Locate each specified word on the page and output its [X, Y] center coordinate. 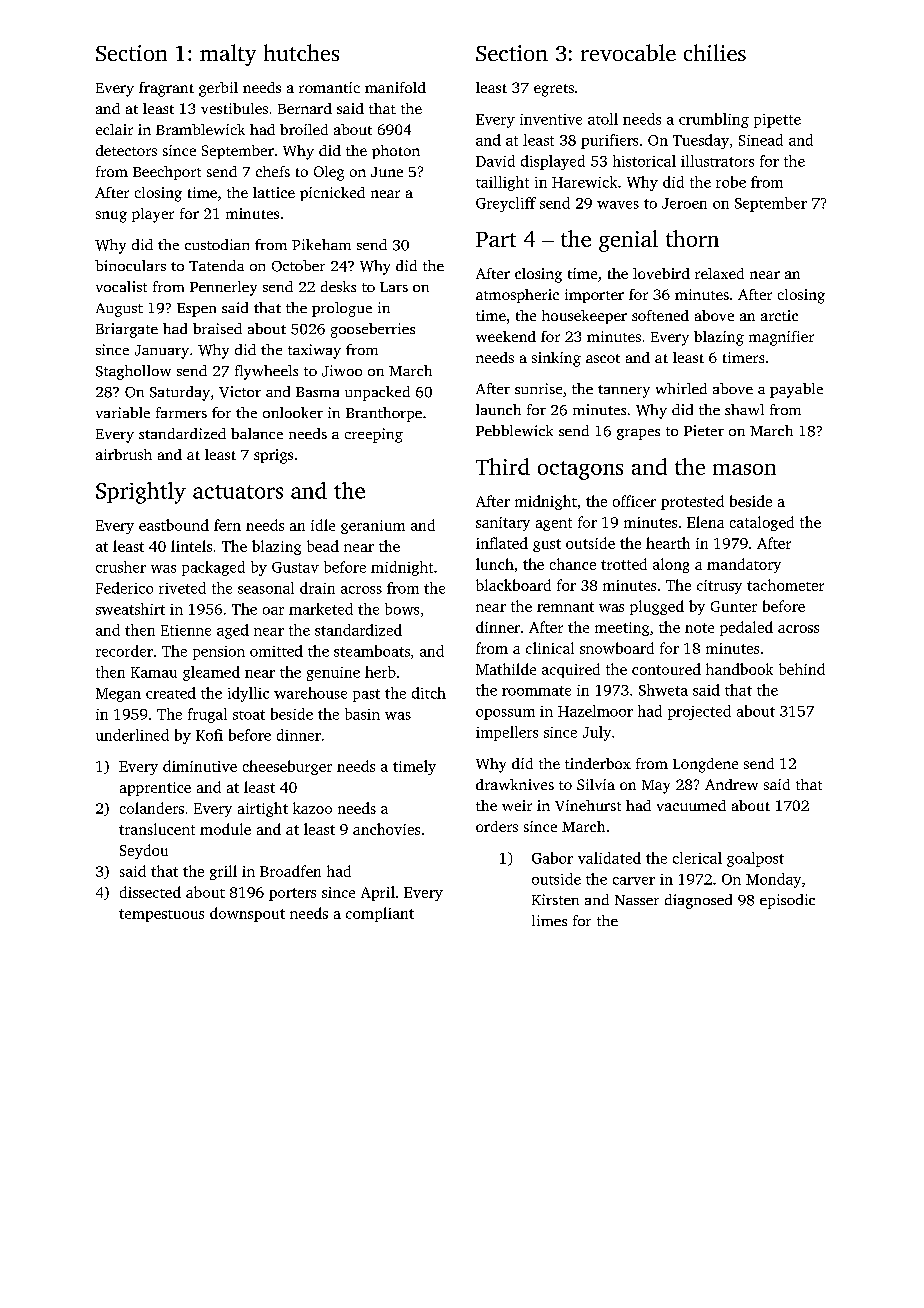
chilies [715, 52]
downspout [247, 914]
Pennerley [223, 288]
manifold [395, 87]
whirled [681, 388]
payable [796, 390]
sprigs [273, 456]
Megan [118, 695]
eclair [114, 129]
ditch [429, 693]
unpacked [377, 393]
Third [503, 466]
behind [802, 669]
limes [549, 920]
